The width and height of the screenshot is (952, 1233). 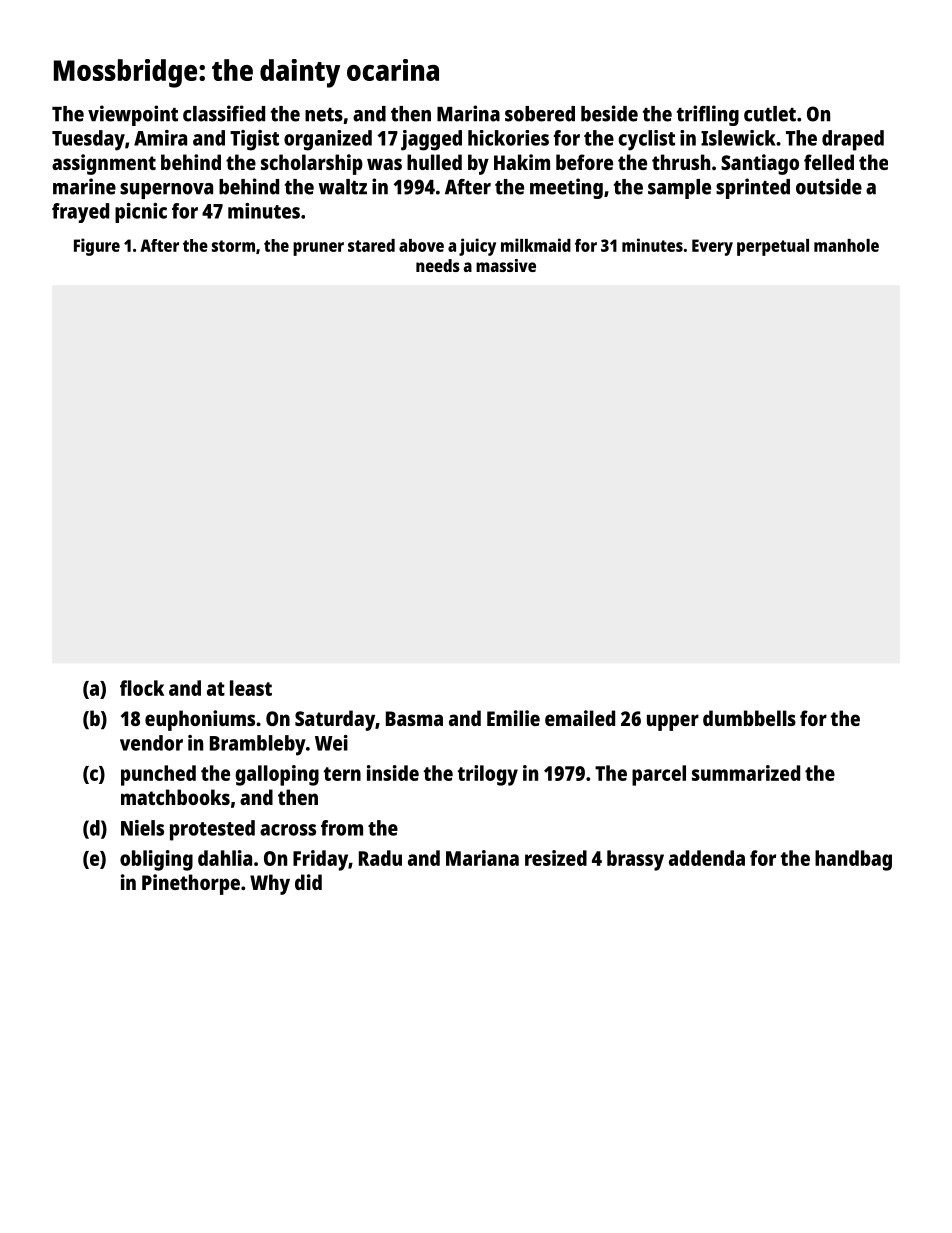 What do you see at coordinates (142, 688) in the screenshot?
I see `flock` at bounding box center [142, 688].
